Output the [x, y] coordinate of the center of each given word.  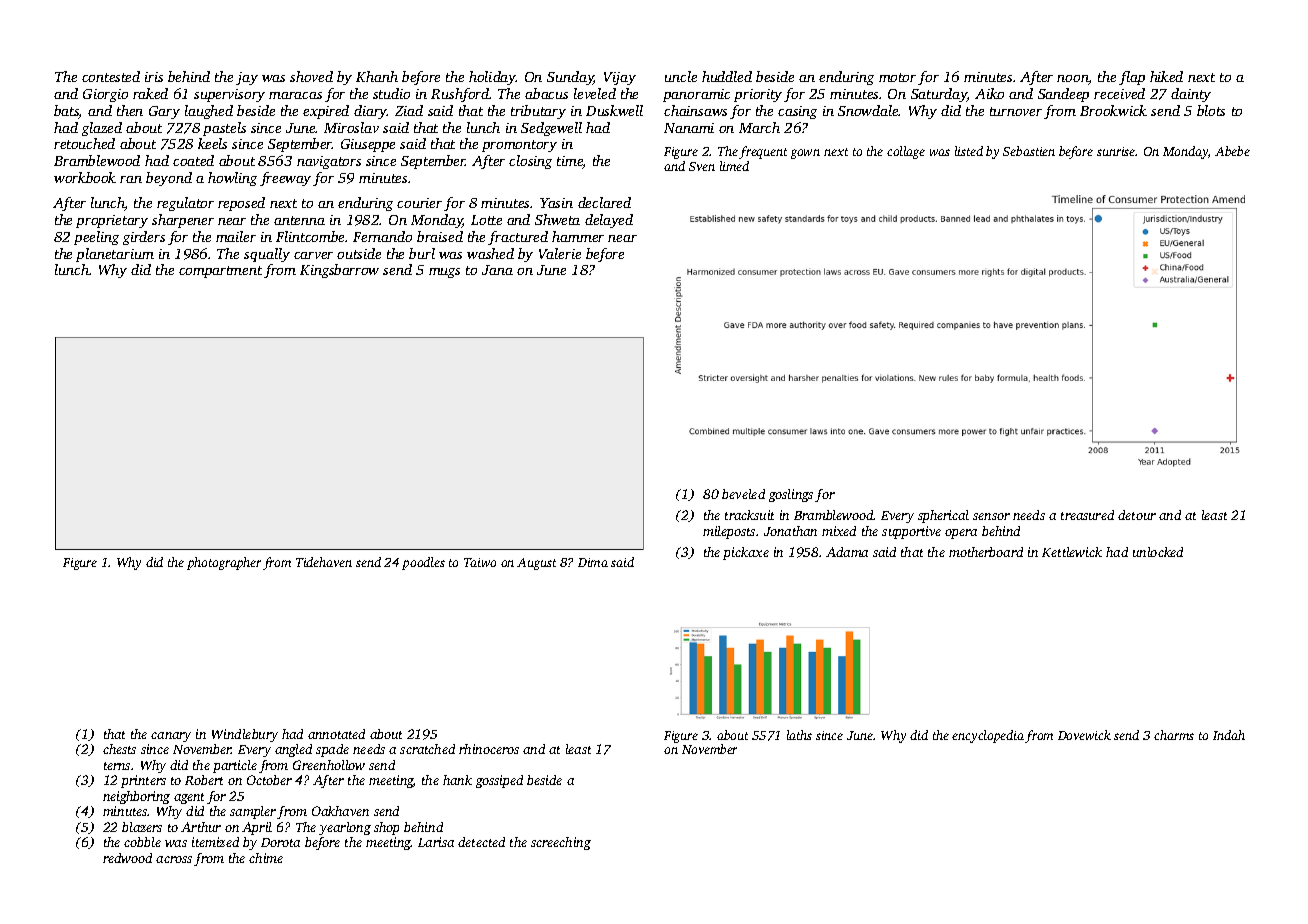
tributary [538, 112]
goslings [791, 495]
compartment [220, 272]
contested [111, 76]
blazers [142, 827]
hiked [1166, 76]
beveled [743, 494]
